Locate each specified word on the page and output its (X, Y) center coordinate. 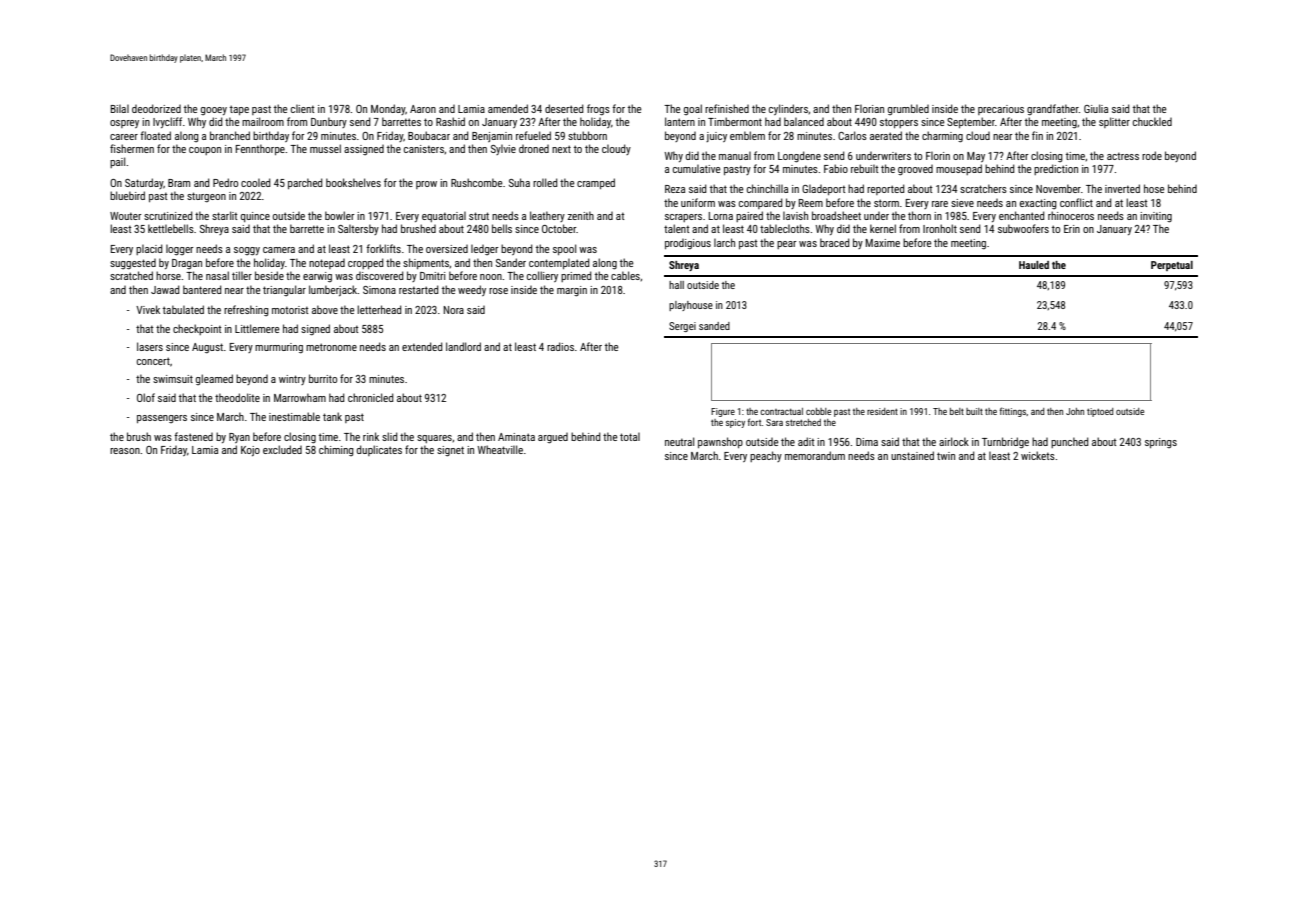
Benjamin (492, 137)
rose (498, 291)
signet (450, 451)
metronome (331, 347)
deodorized (156, 108)
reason (125, 451)
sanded (714, 326)
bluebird (127, 195)
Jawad (165, 289)
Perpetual (1172, 266)
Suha (519, 182)
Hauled (1034, 265)
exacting (1038, 204)
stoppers (899, 123)
